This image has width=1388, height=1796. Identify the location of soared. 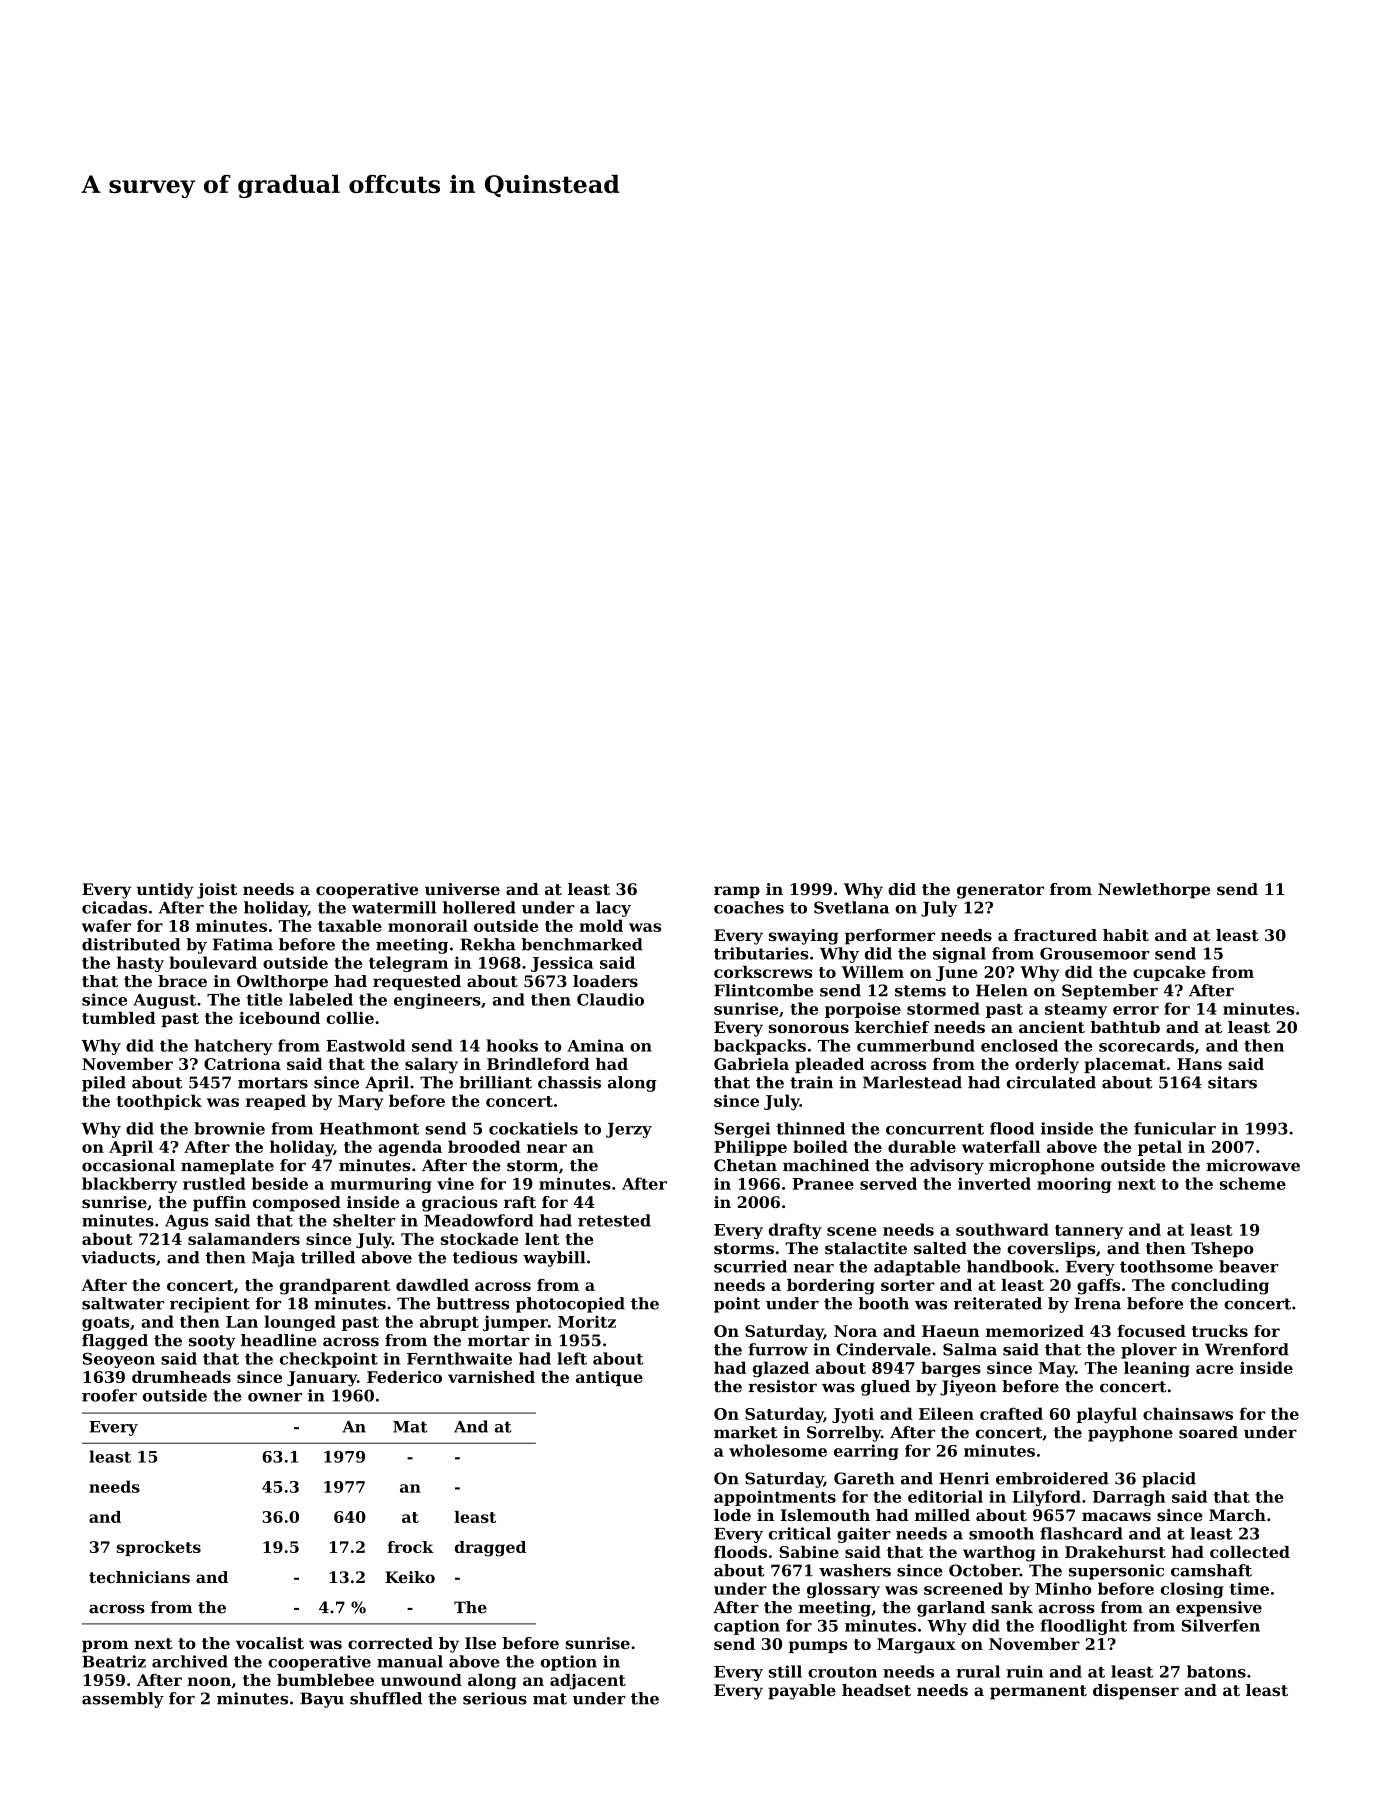
(1208, 1432).
